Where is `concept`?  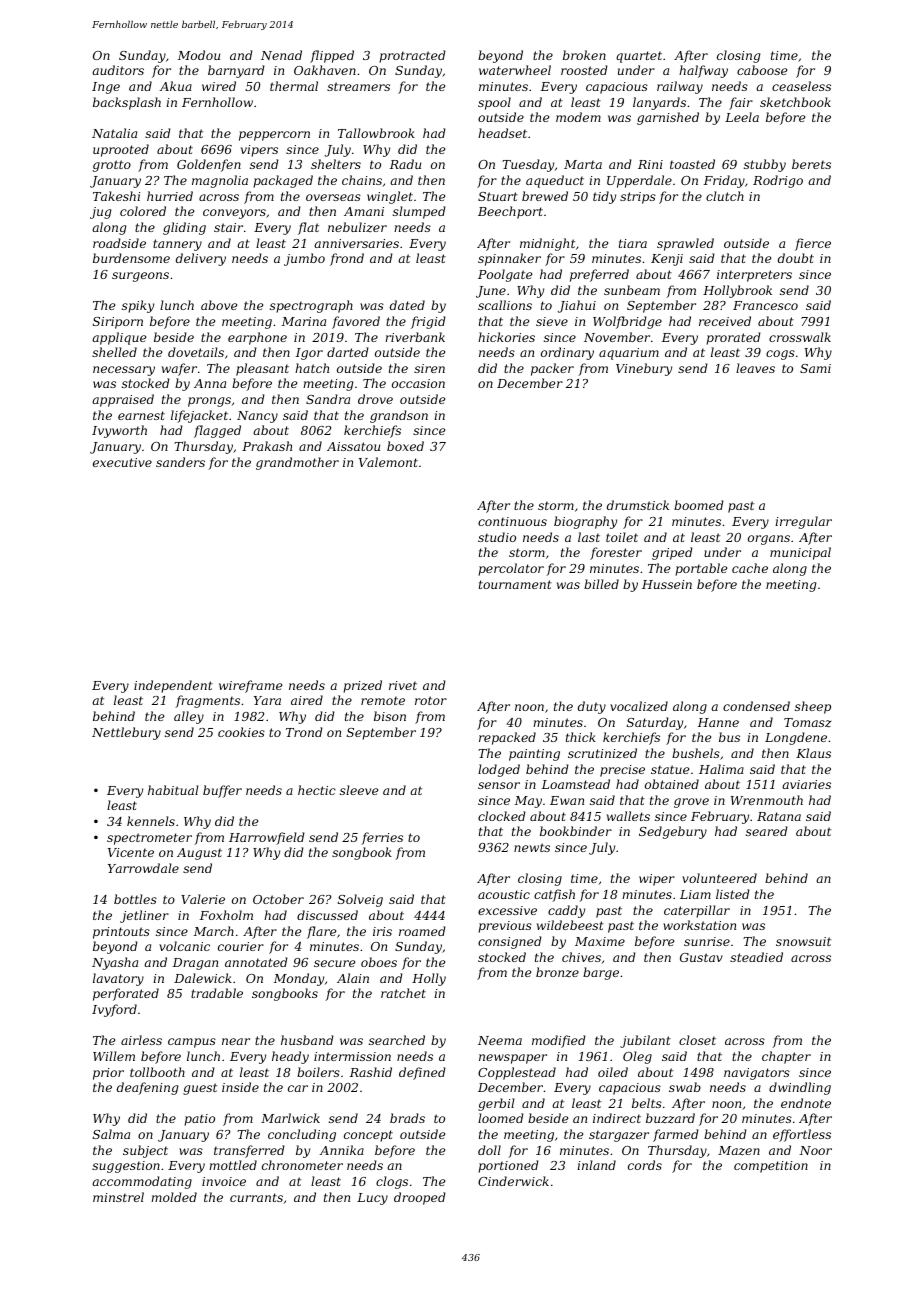 concept is located at coordinates (368, 1136).
